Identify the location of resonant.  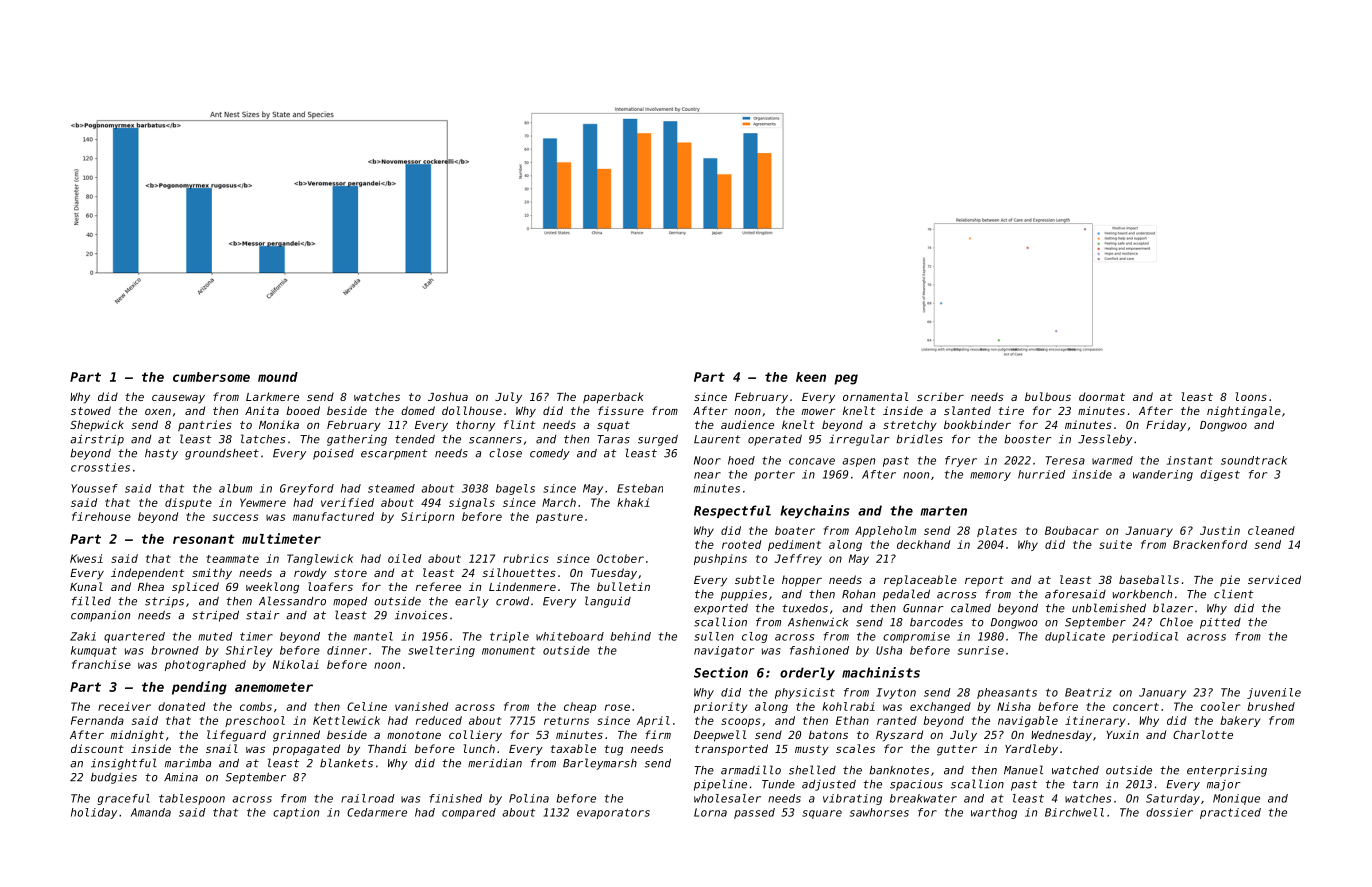
(204, 539).
